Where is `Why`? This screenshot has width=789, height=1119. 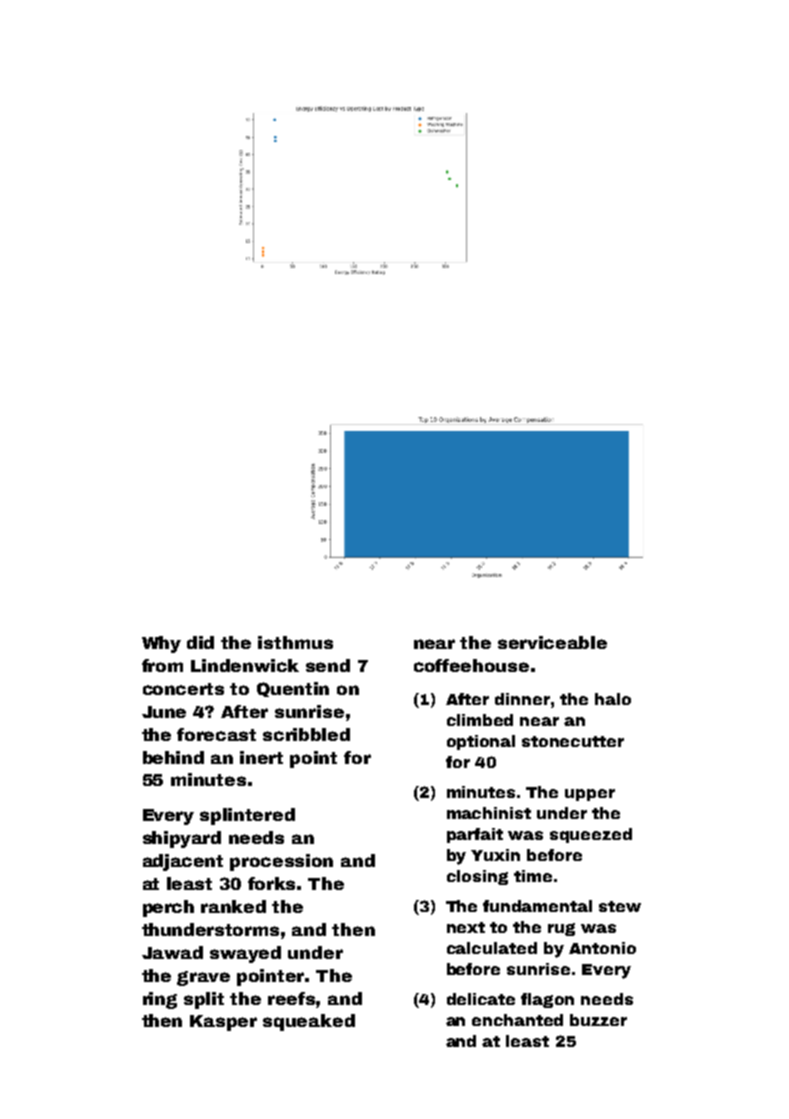
Why is located at coordinates (161, 644).
